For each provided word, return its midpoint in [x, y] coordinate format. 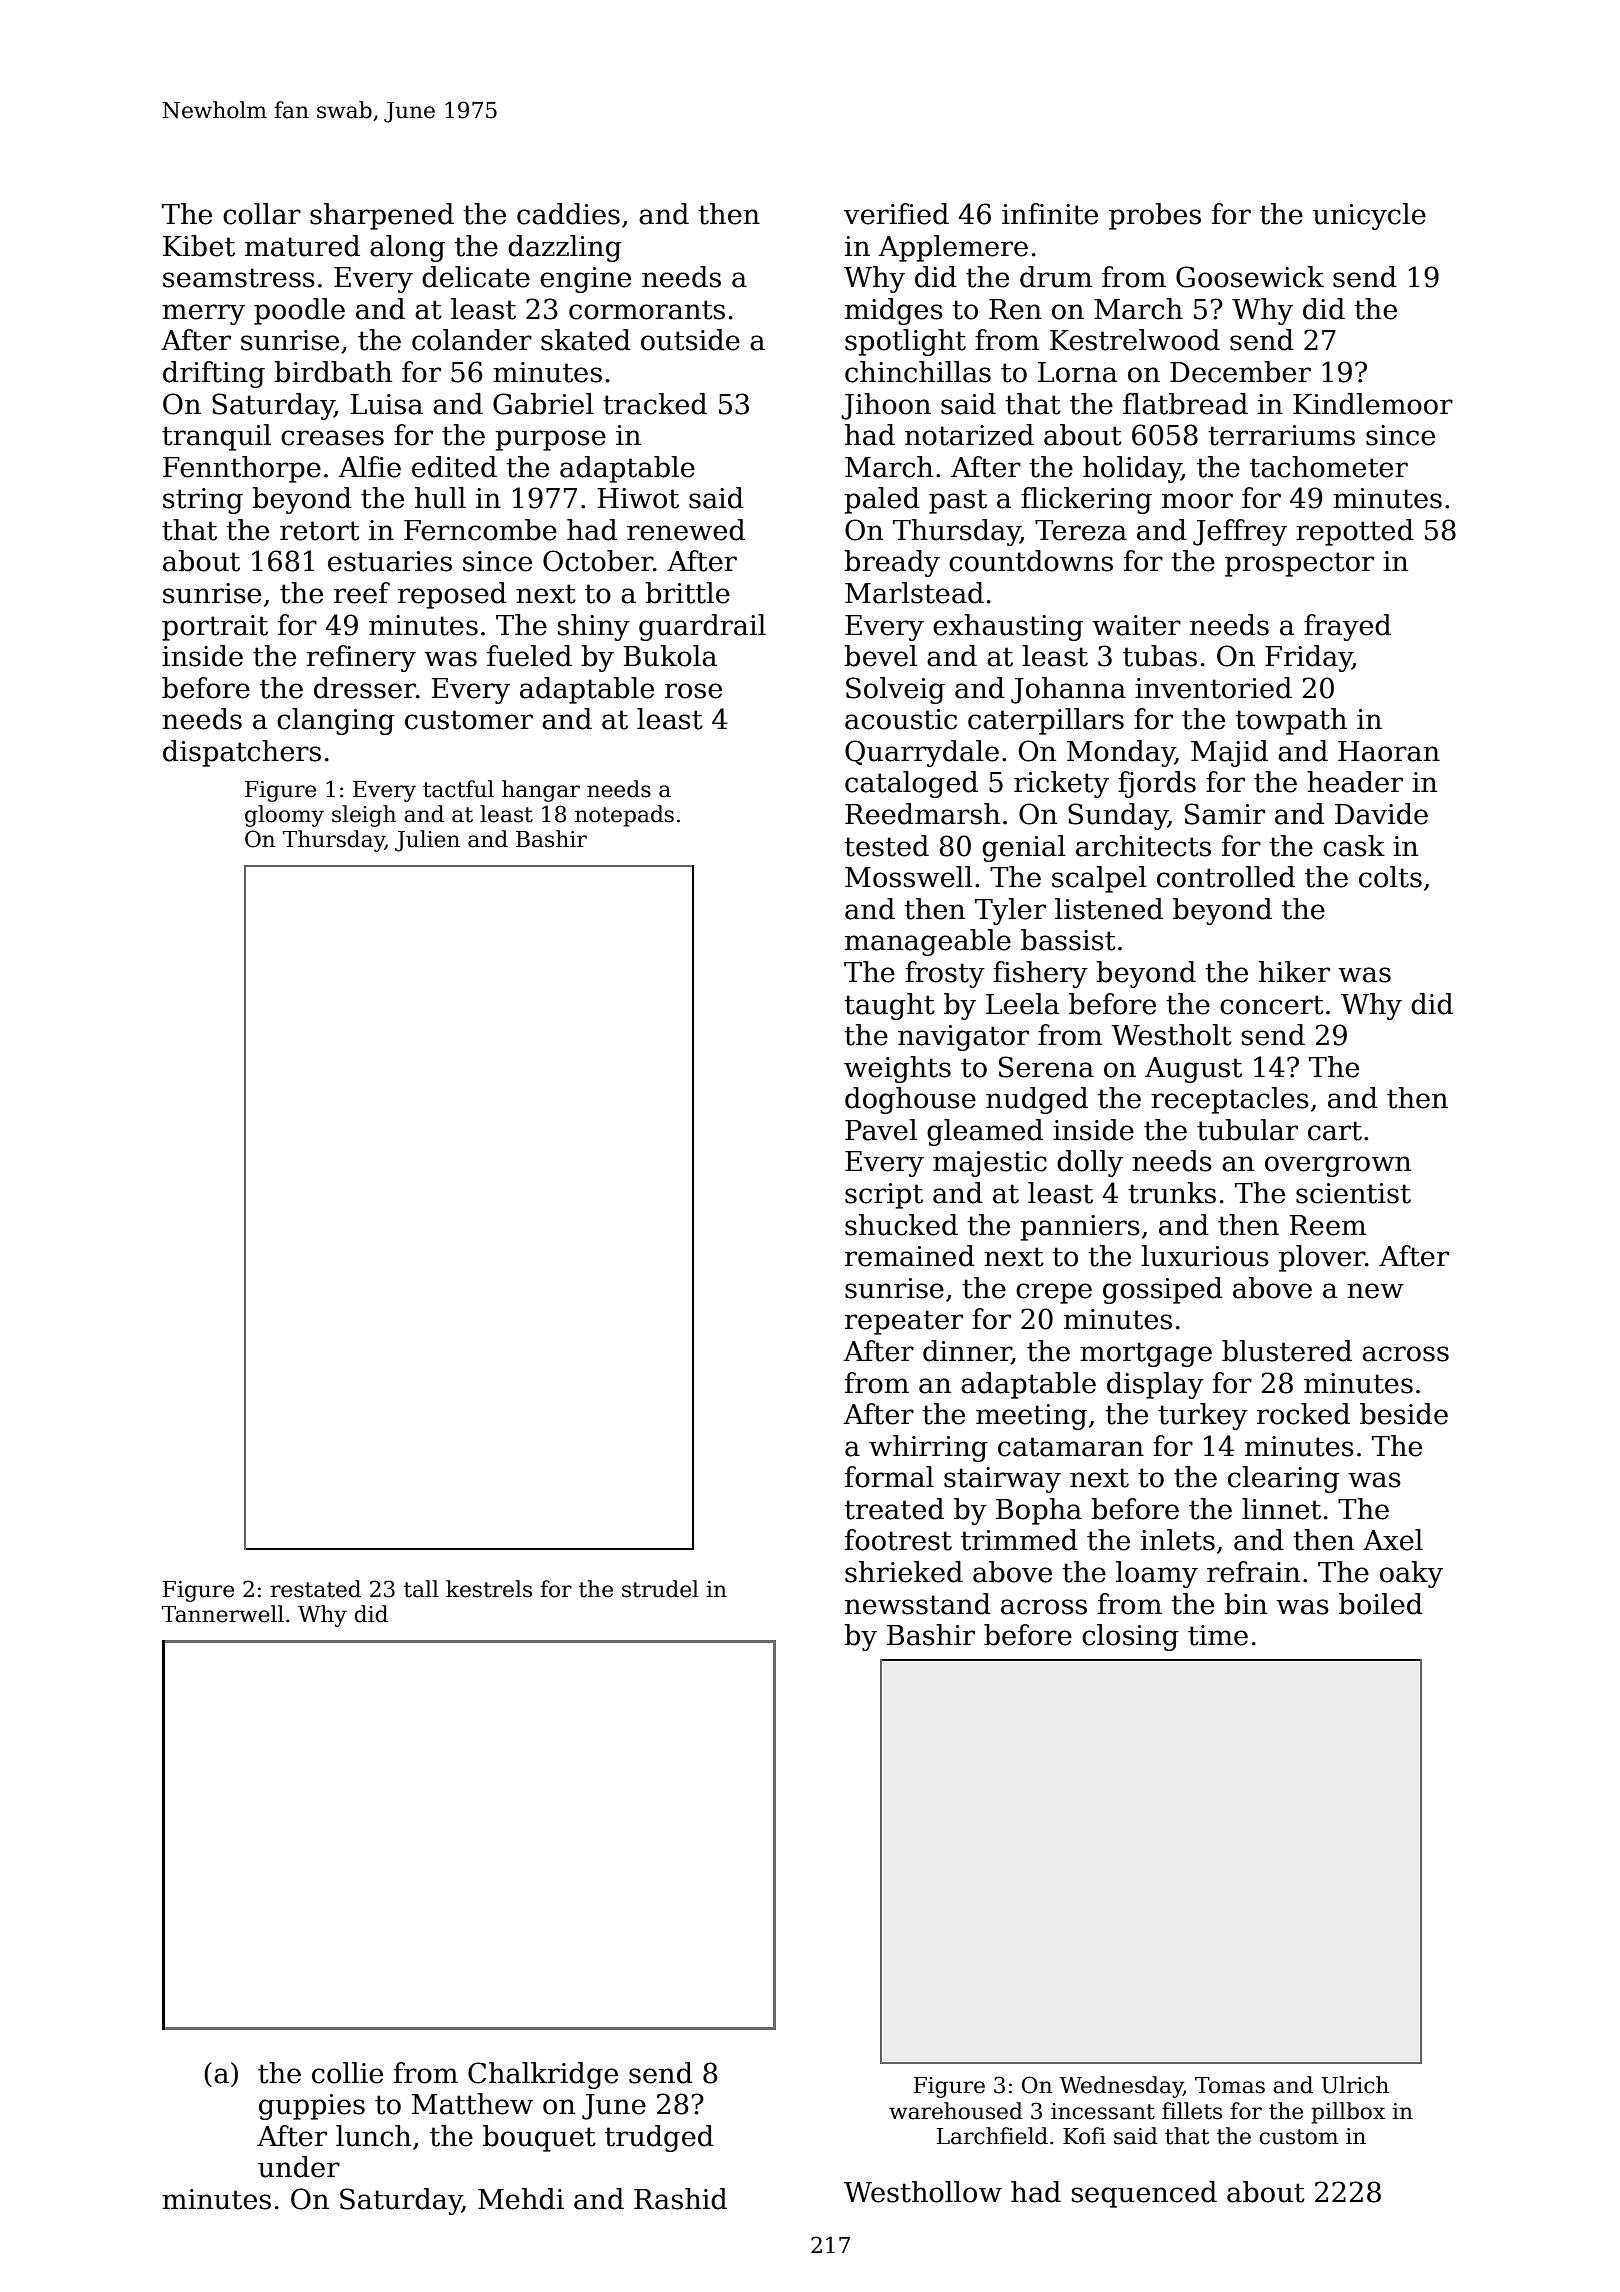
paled [882, 500]
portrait [215, 628]
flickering [1086, 500]
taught [889, 1006]
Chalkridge [543, 2075]
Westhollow [923, 2192]
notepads [624, 816]
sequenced [1144, 2194]
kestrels [489, 1589]
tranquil [216, 437]
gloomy [284, 816]
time [1218, 1635]
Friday [1308, 658]
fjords [1157, 784]
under [299, 2167]
